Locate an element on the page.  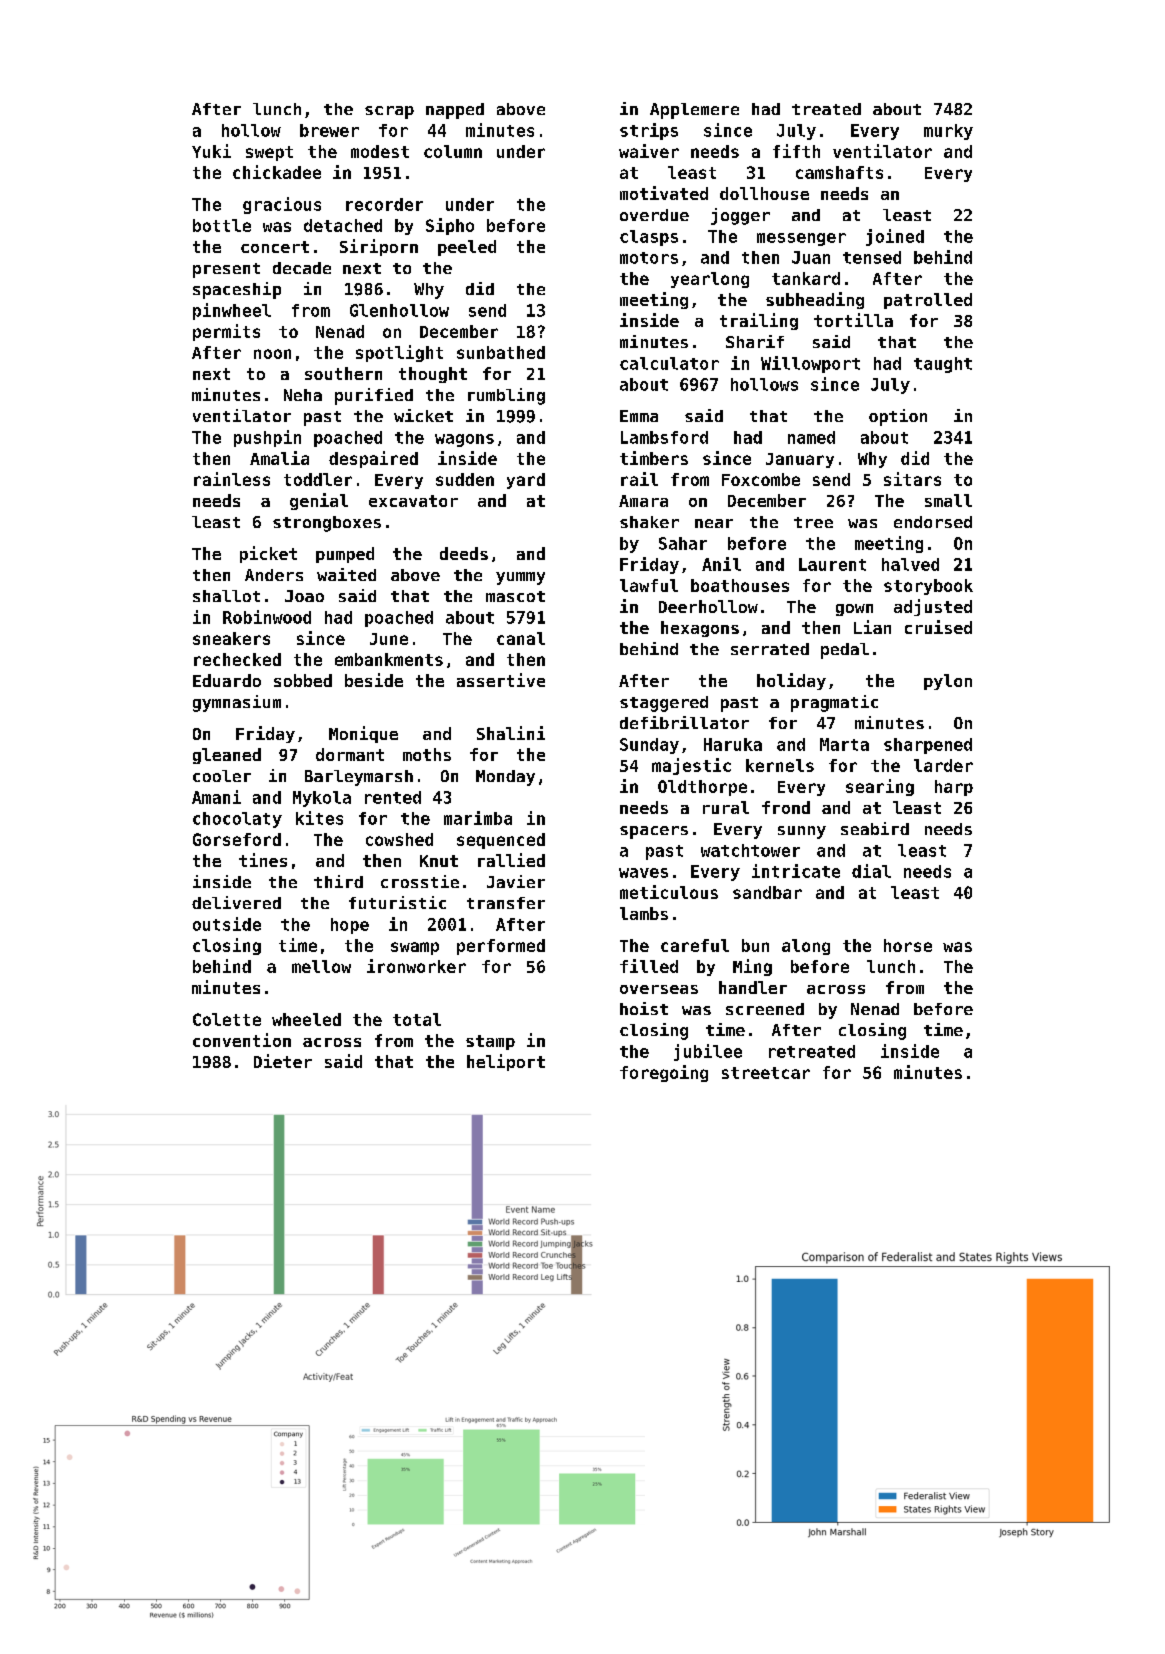
mellow is located at coordinates (321, 966).
